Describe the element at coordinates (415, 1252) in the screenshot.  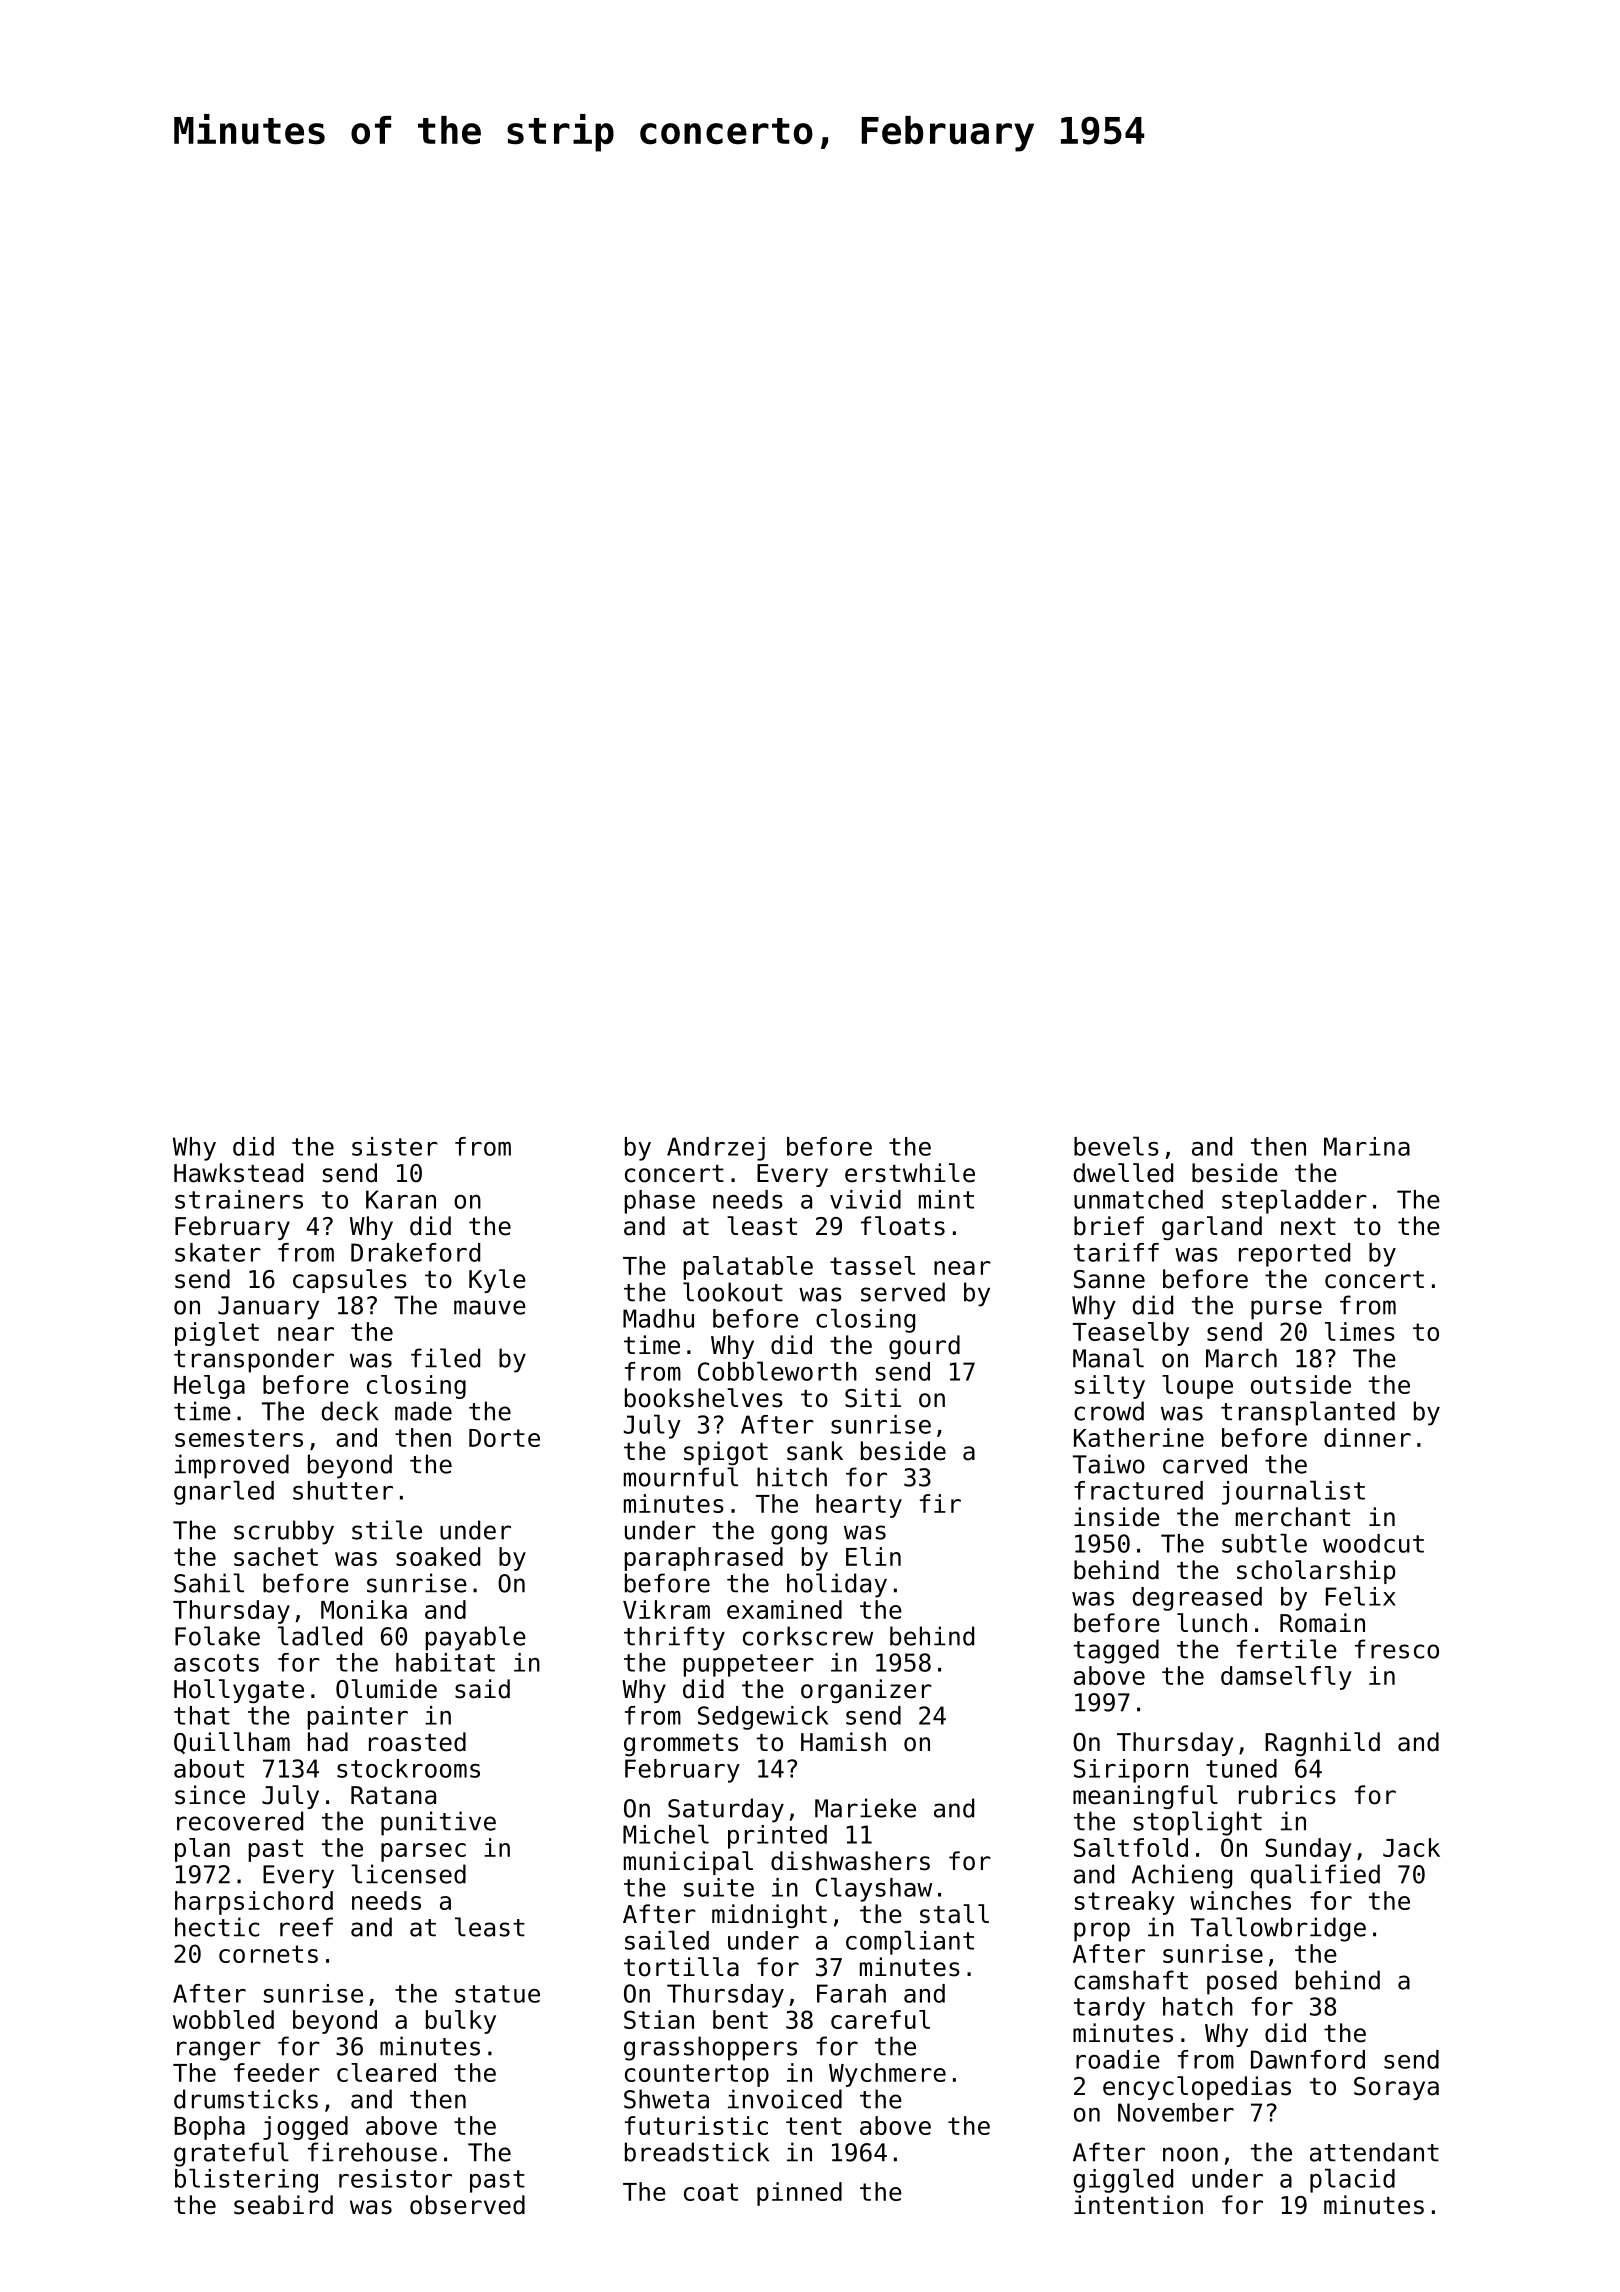
I see `Drakeford` at that location.
